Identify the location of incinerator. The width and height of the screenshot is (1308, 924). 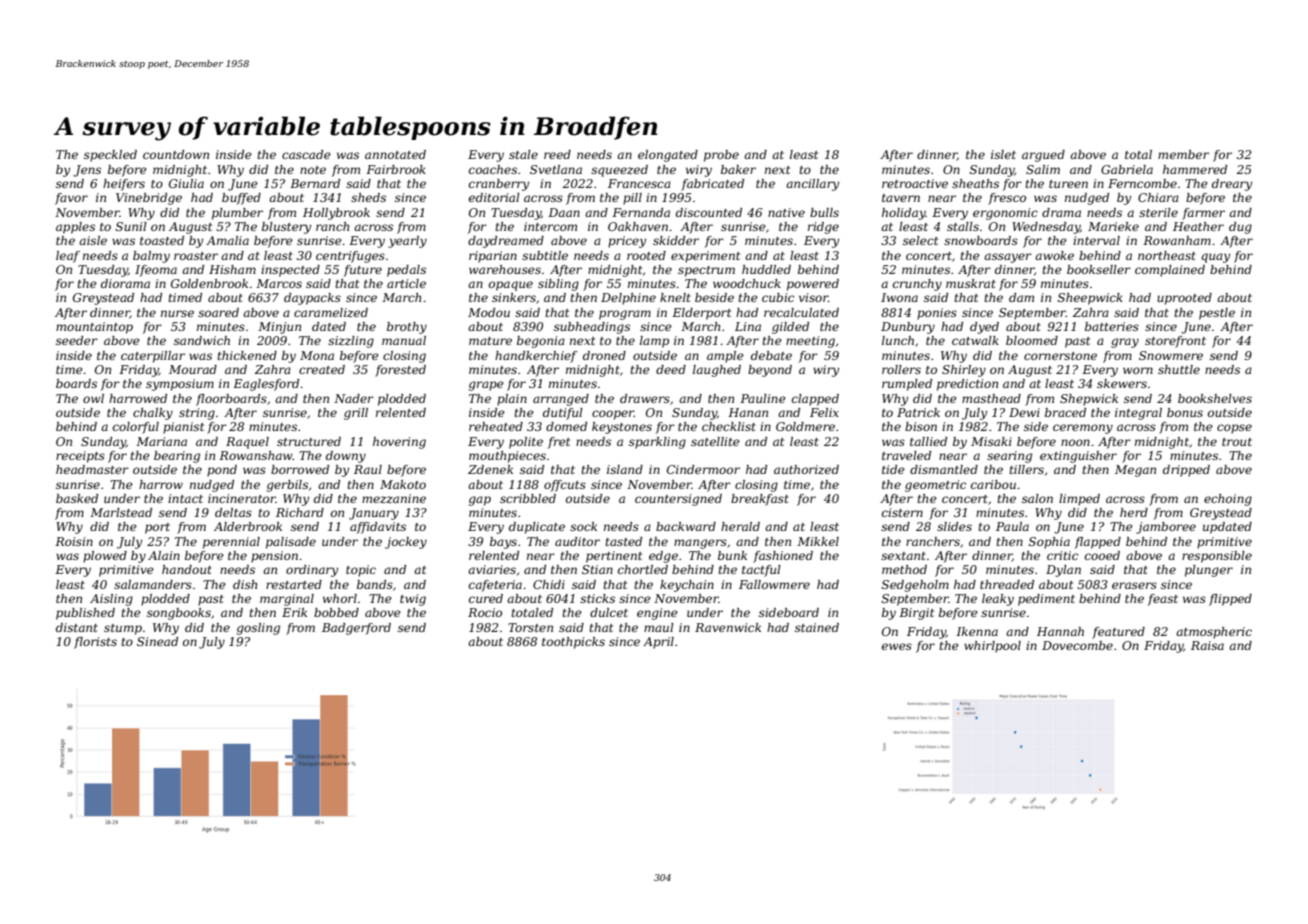
(242, 498).
